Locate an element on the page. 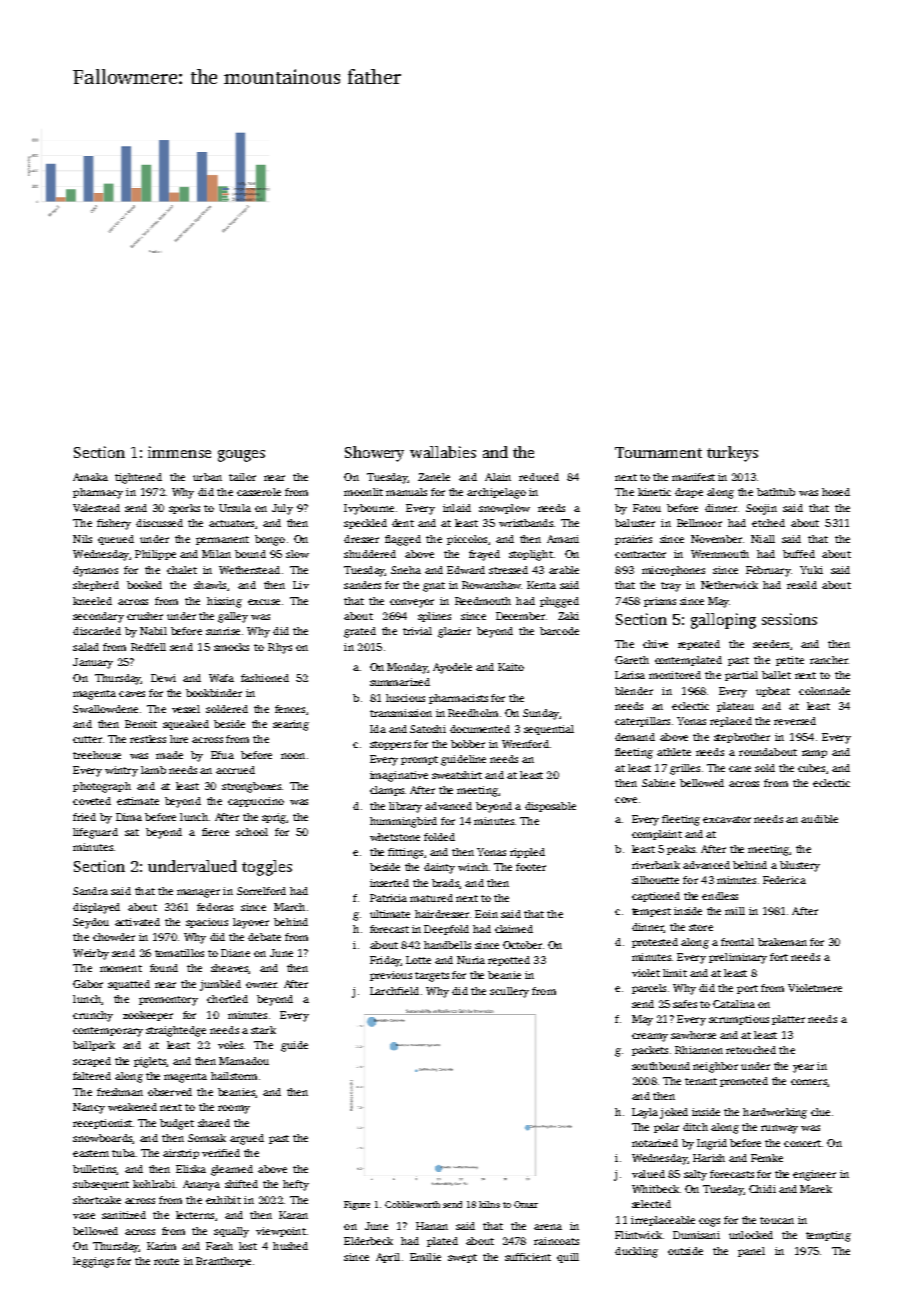 Image resolution: width=924 pixels, height=1308 pixels. activated is located at coordinates (137, 922).
